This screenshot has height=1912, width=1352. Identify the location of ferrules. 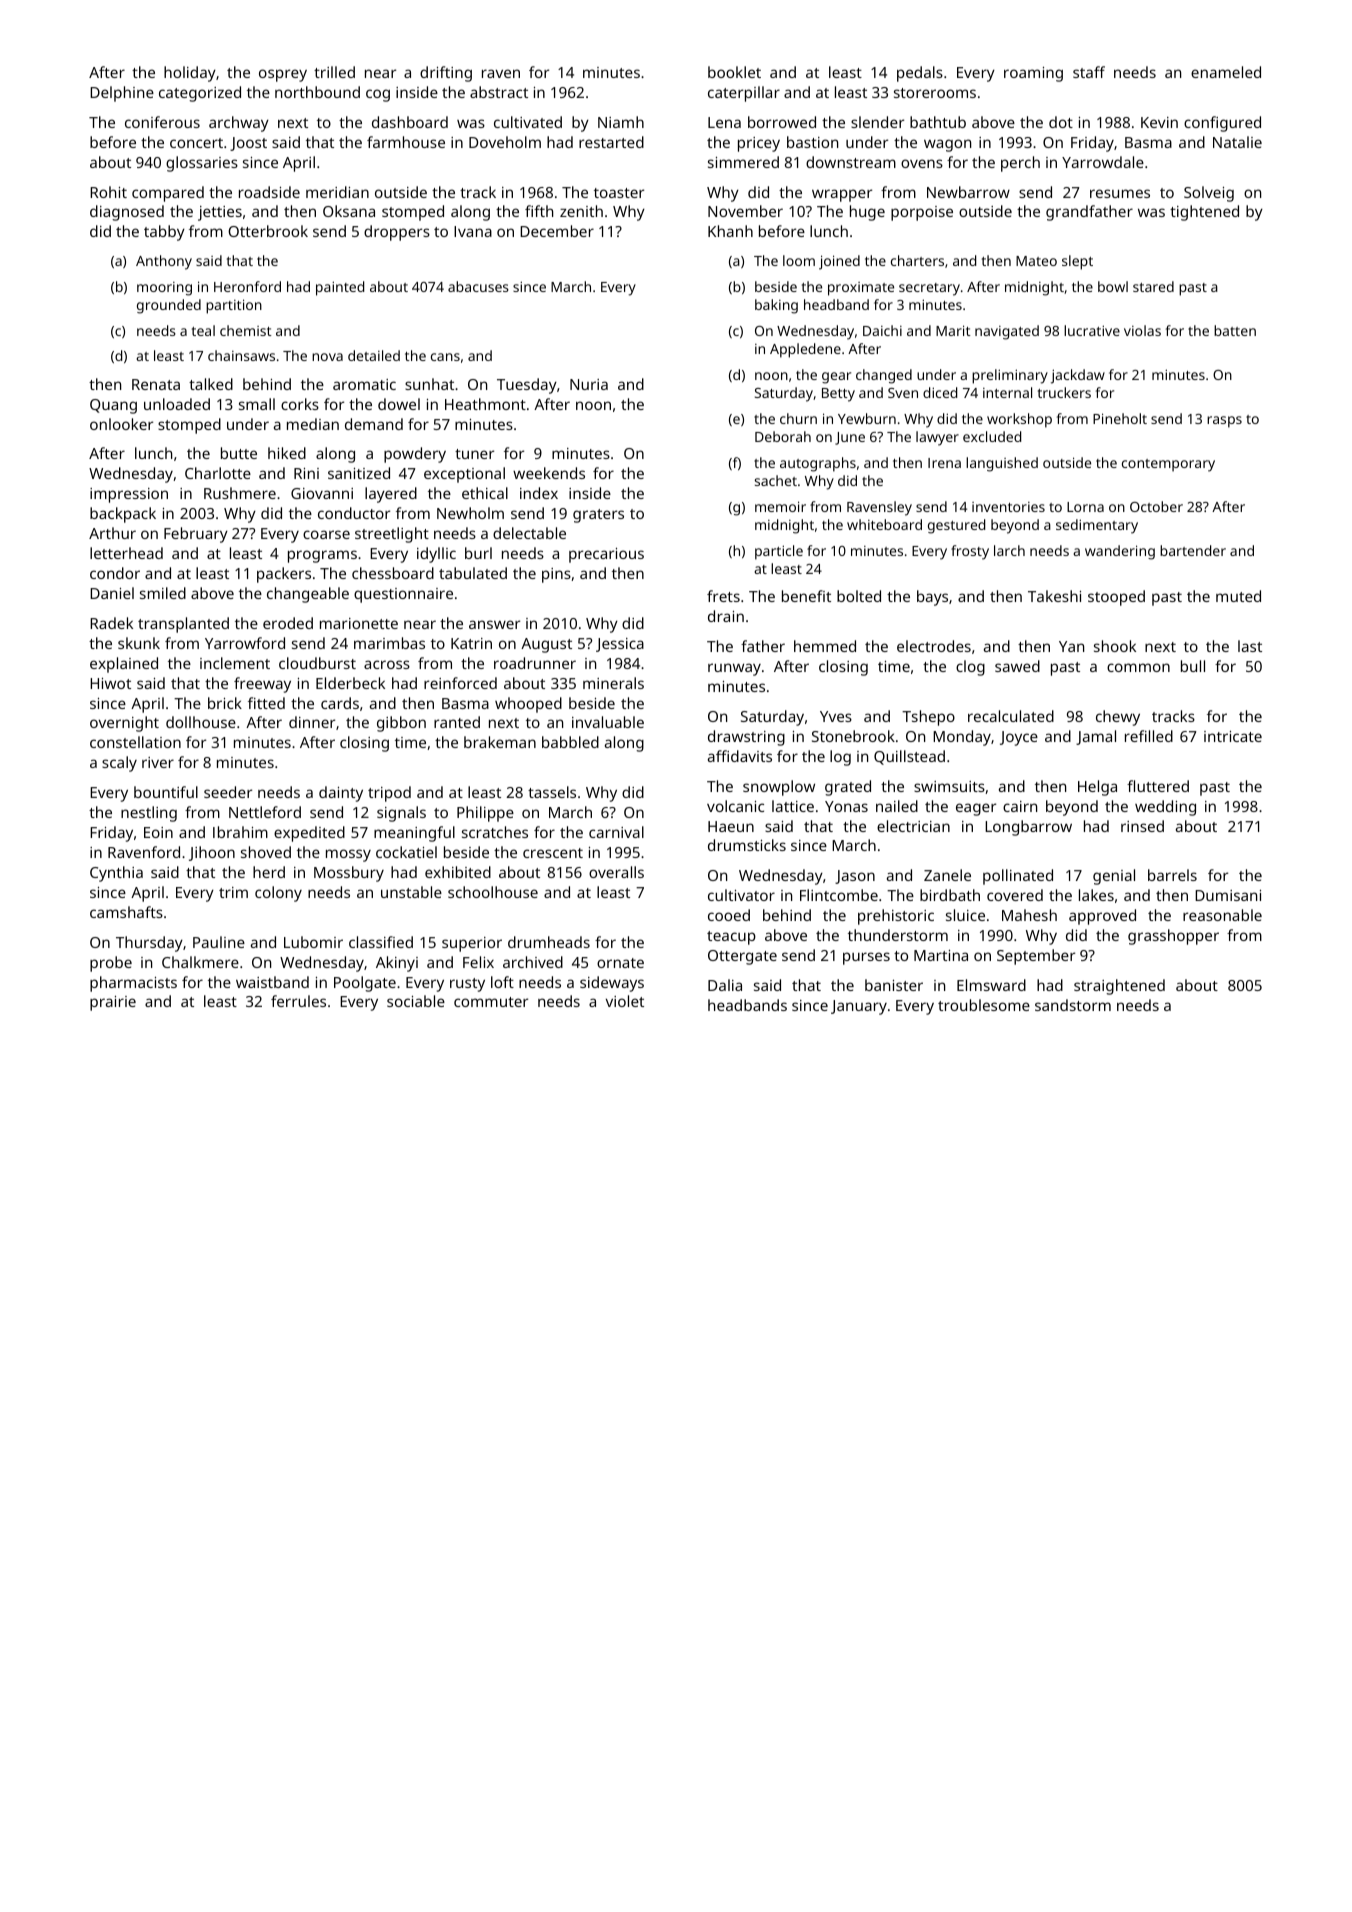
(298, 1001).
